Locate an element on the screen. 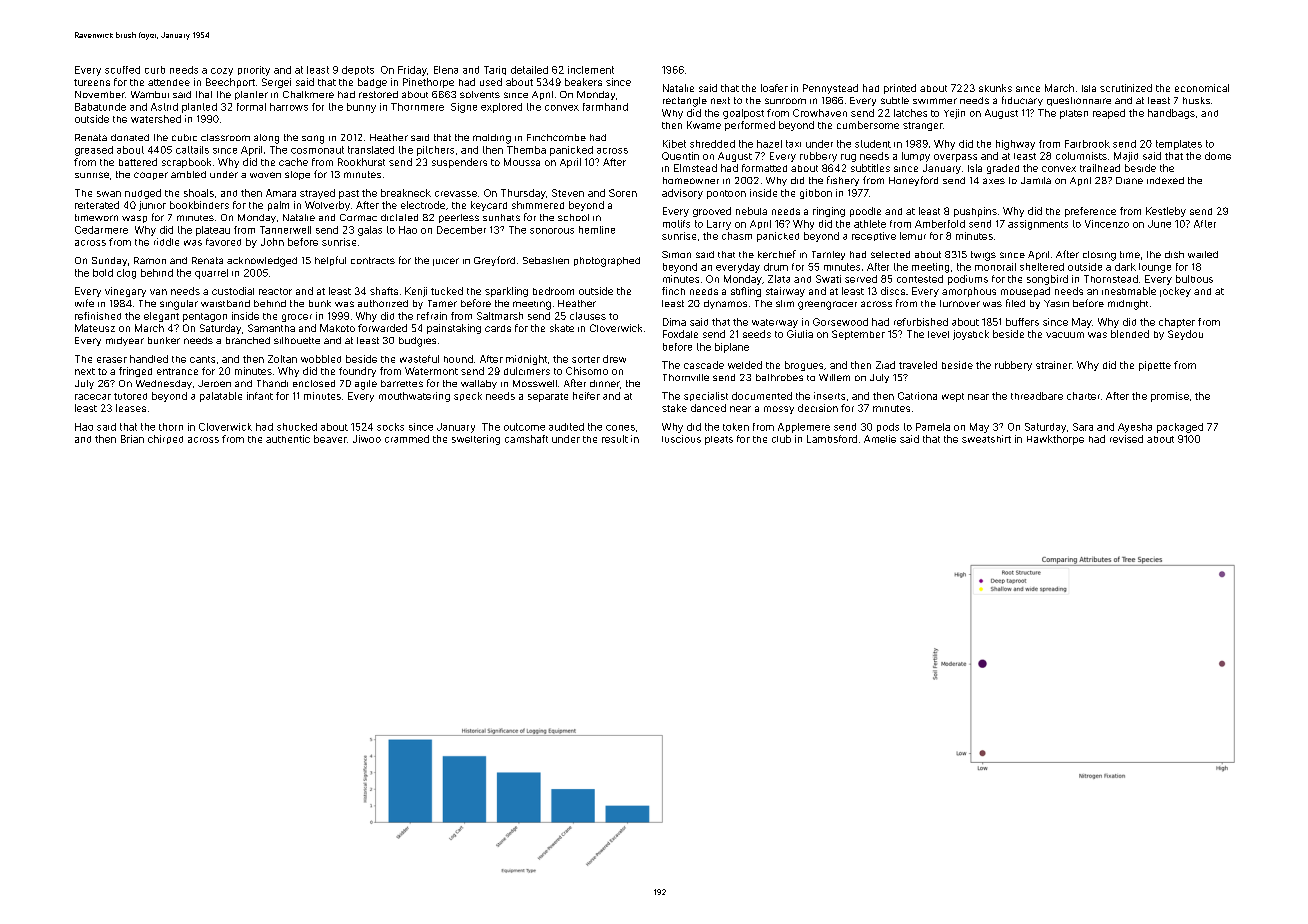  economical is located at coordinates (1202, 88).
